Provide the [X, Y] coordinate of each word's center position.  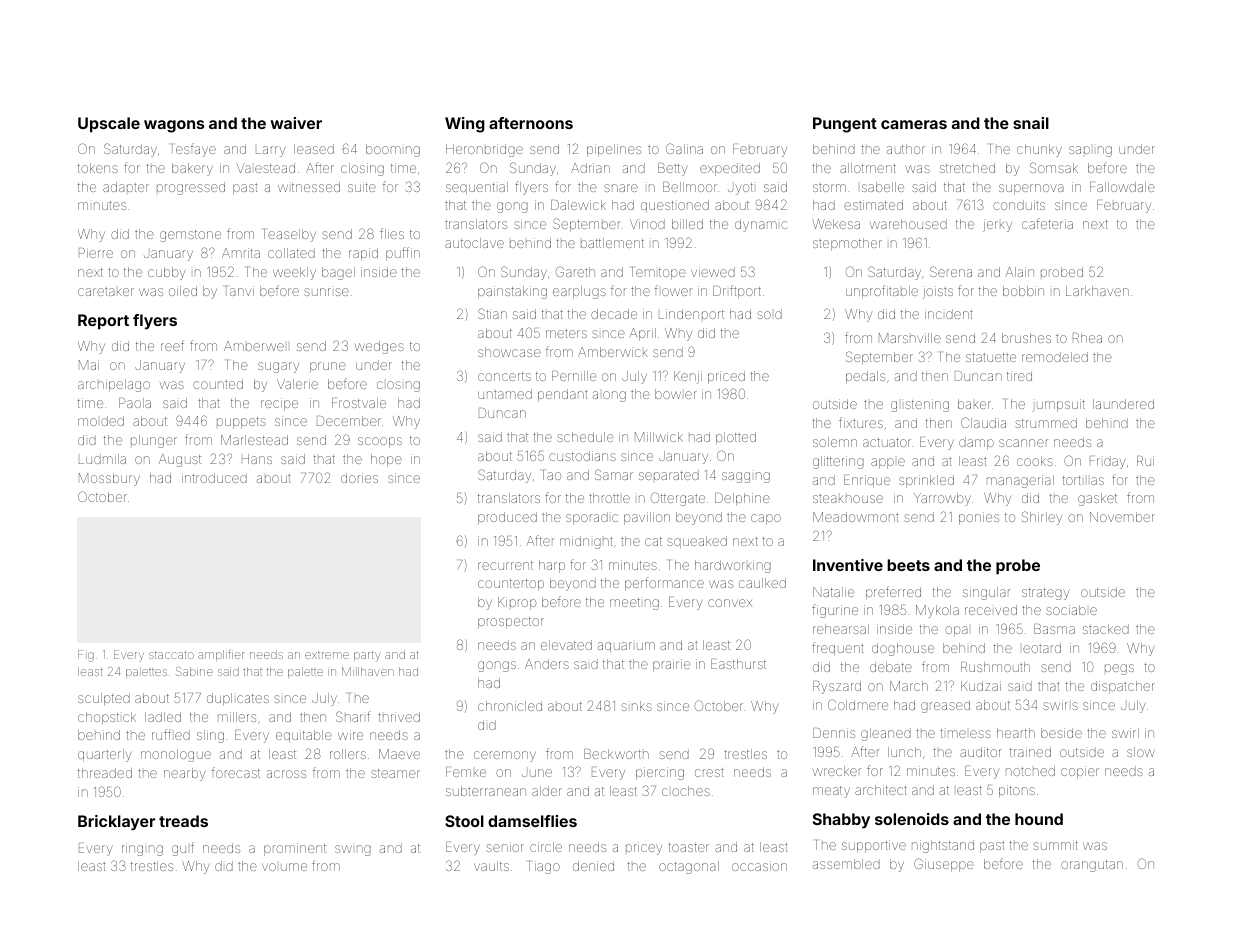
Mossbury [109, 479]
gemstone [190, 236]
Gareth [575, 271]
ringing [142, 849]
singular [986, 593]
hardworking [733, 566]
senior [505, 847]
